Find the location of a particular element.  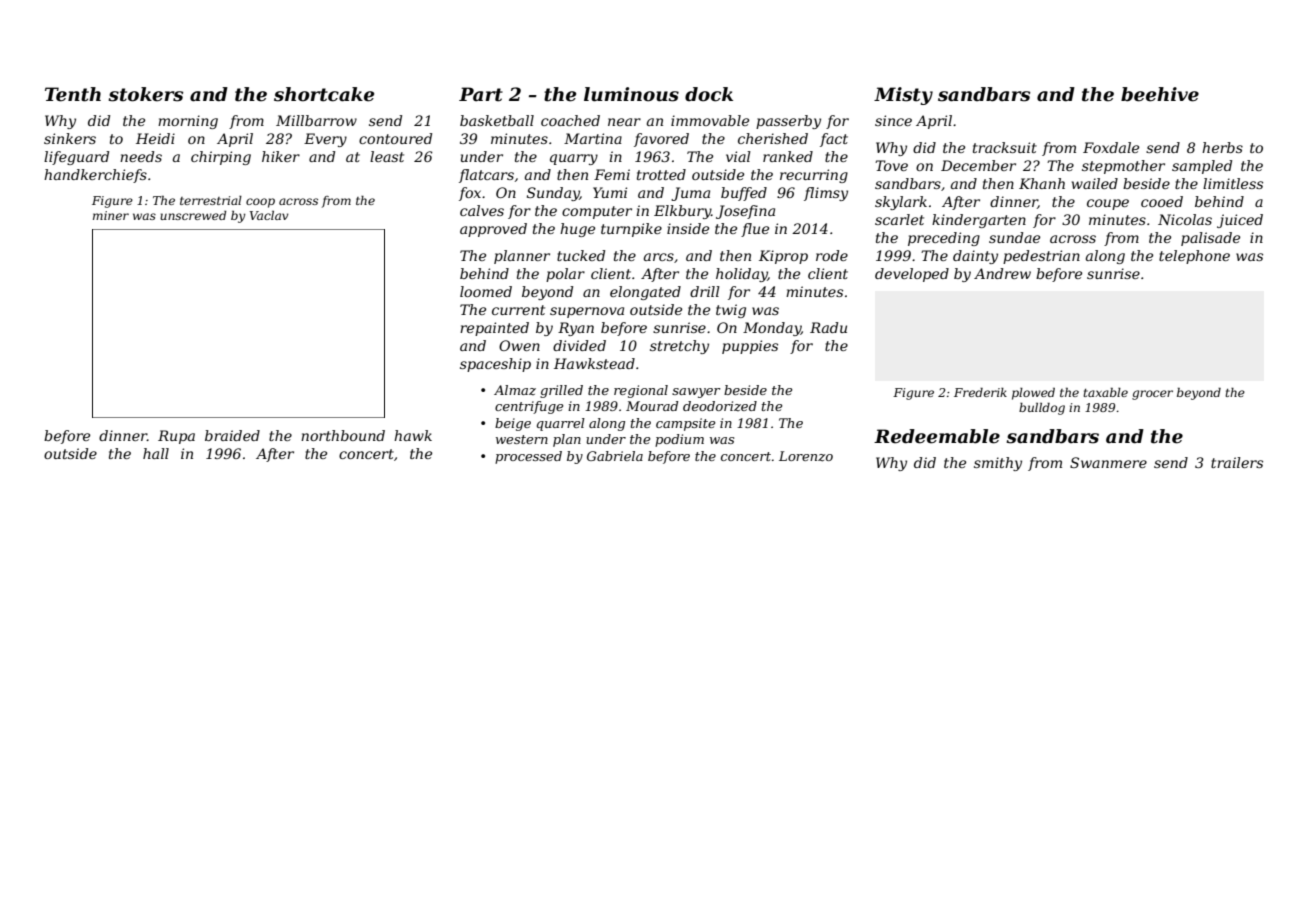

Gabriela is located at coordinates (615, 456).
